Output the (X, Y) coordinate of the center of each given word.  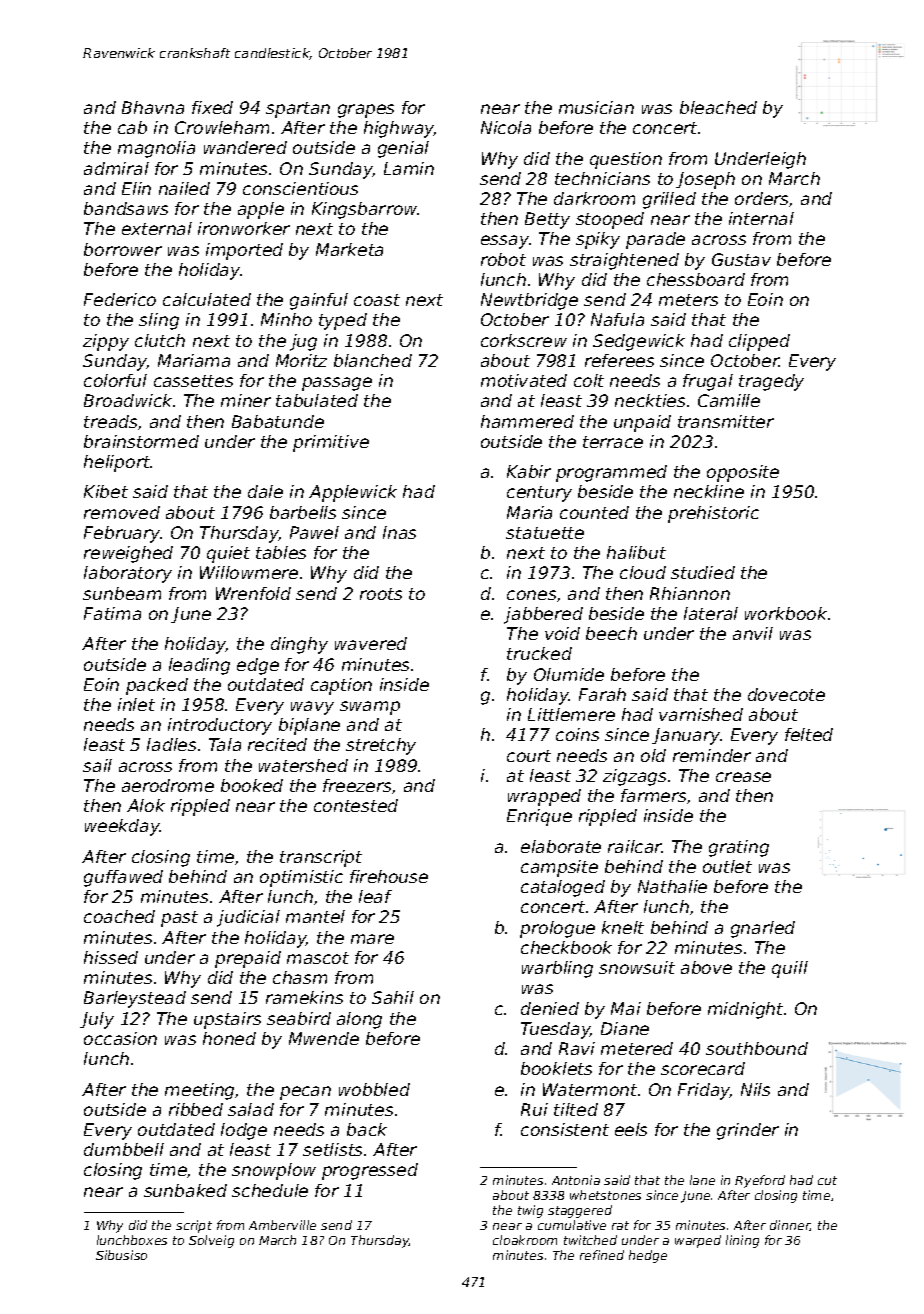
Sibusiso (121, 1255)
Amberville (282, 1225)
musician (596, 107)
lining (742, 1241)
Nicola (506, 127)
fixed (212, 107)
